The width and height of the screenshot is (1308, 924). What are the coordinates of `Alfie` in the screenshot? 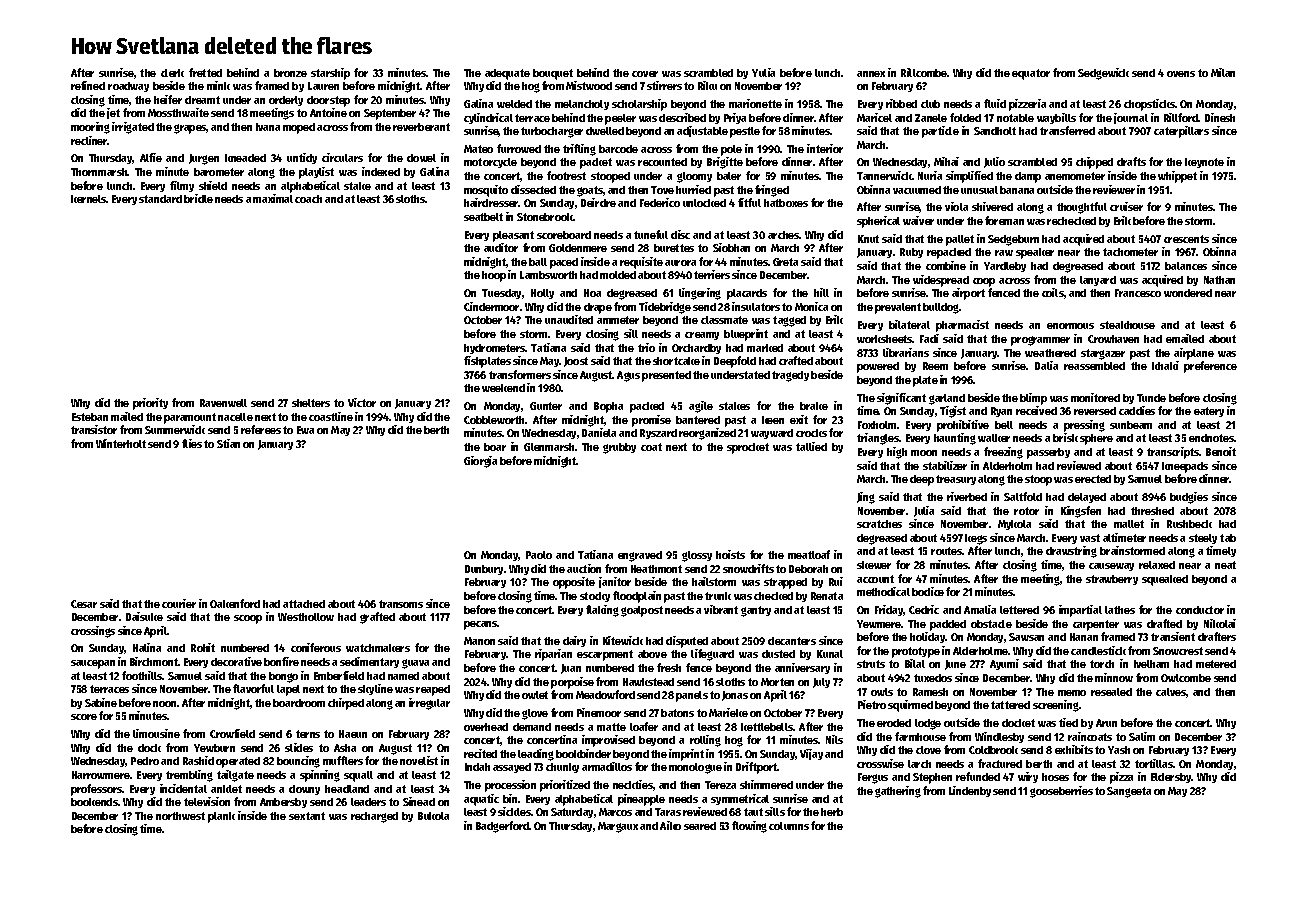 It's located at (151, 157).
